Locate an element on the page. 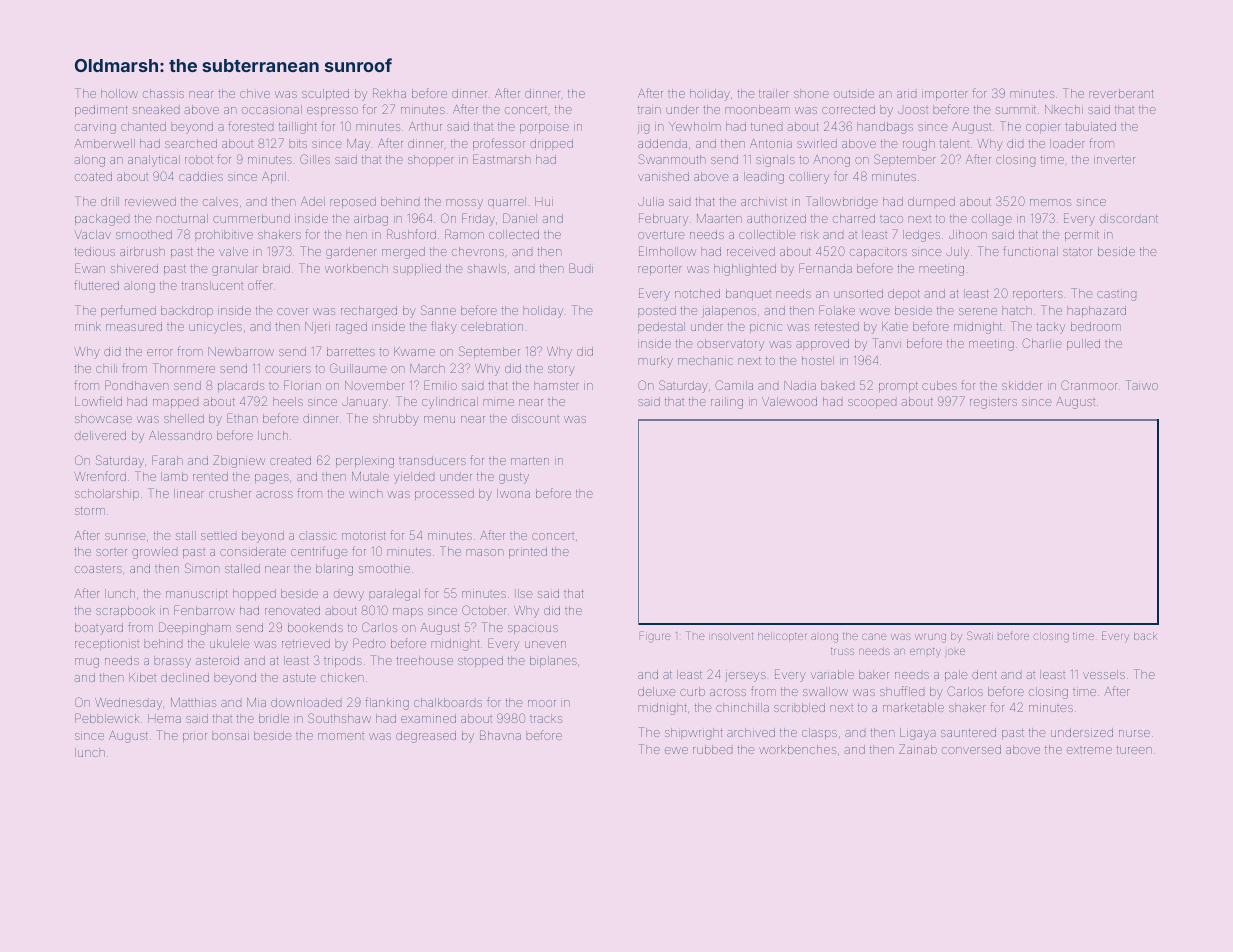 This page has height=952, width=1233. brassy is located at coordinates (172, 662).
